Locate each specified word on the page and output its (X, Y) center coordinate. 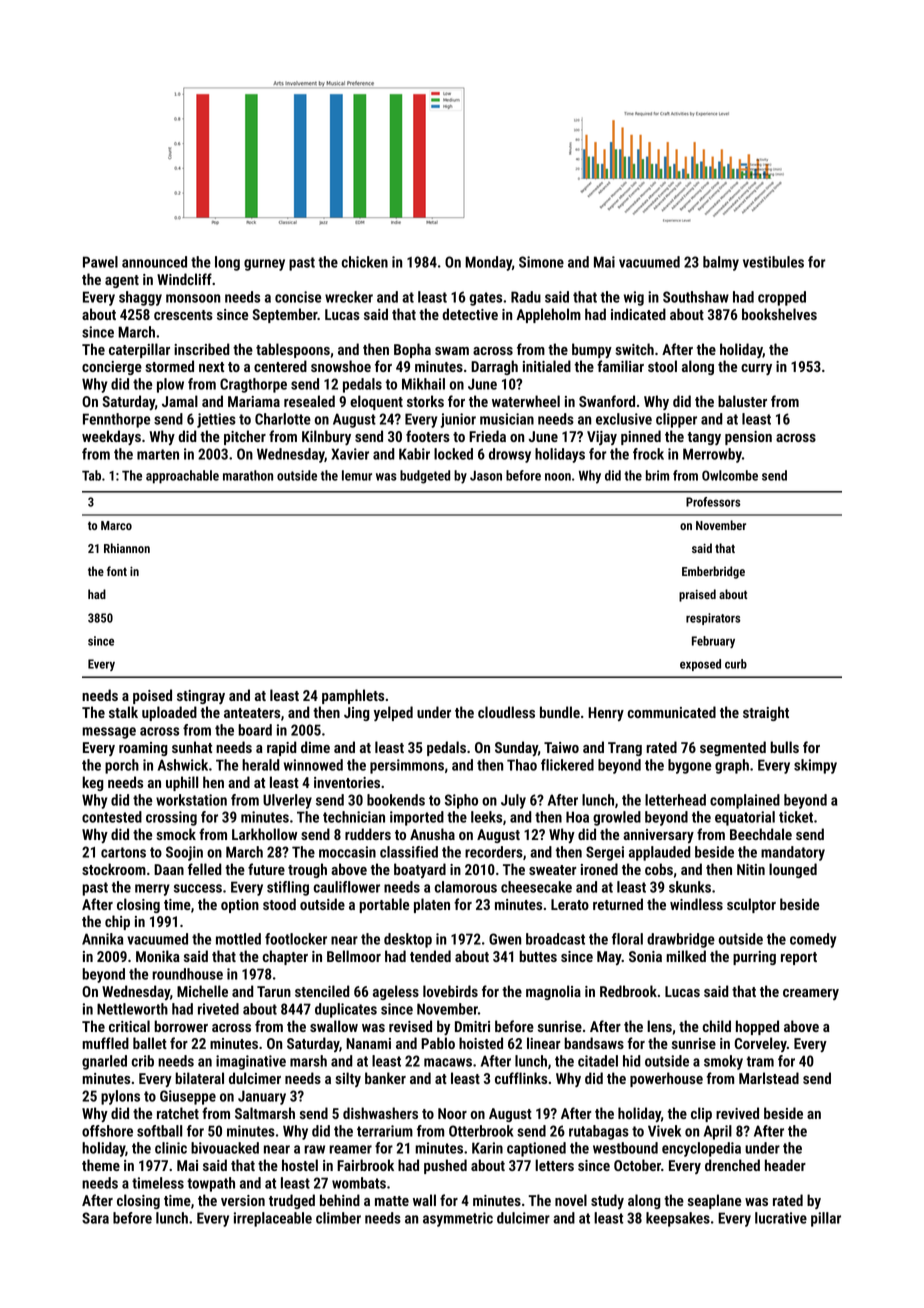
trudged (292, 1201)
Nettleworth (132, 1009)
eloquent (376, 402)
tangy (704, 438)
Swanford (607, 401)
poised (152, 696)
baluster (742, 401)
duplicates (346, 1010)
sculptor (751, 905)
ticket (796, 817)
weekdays (111, 437)
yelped (393, 713)
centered (280, 366)
